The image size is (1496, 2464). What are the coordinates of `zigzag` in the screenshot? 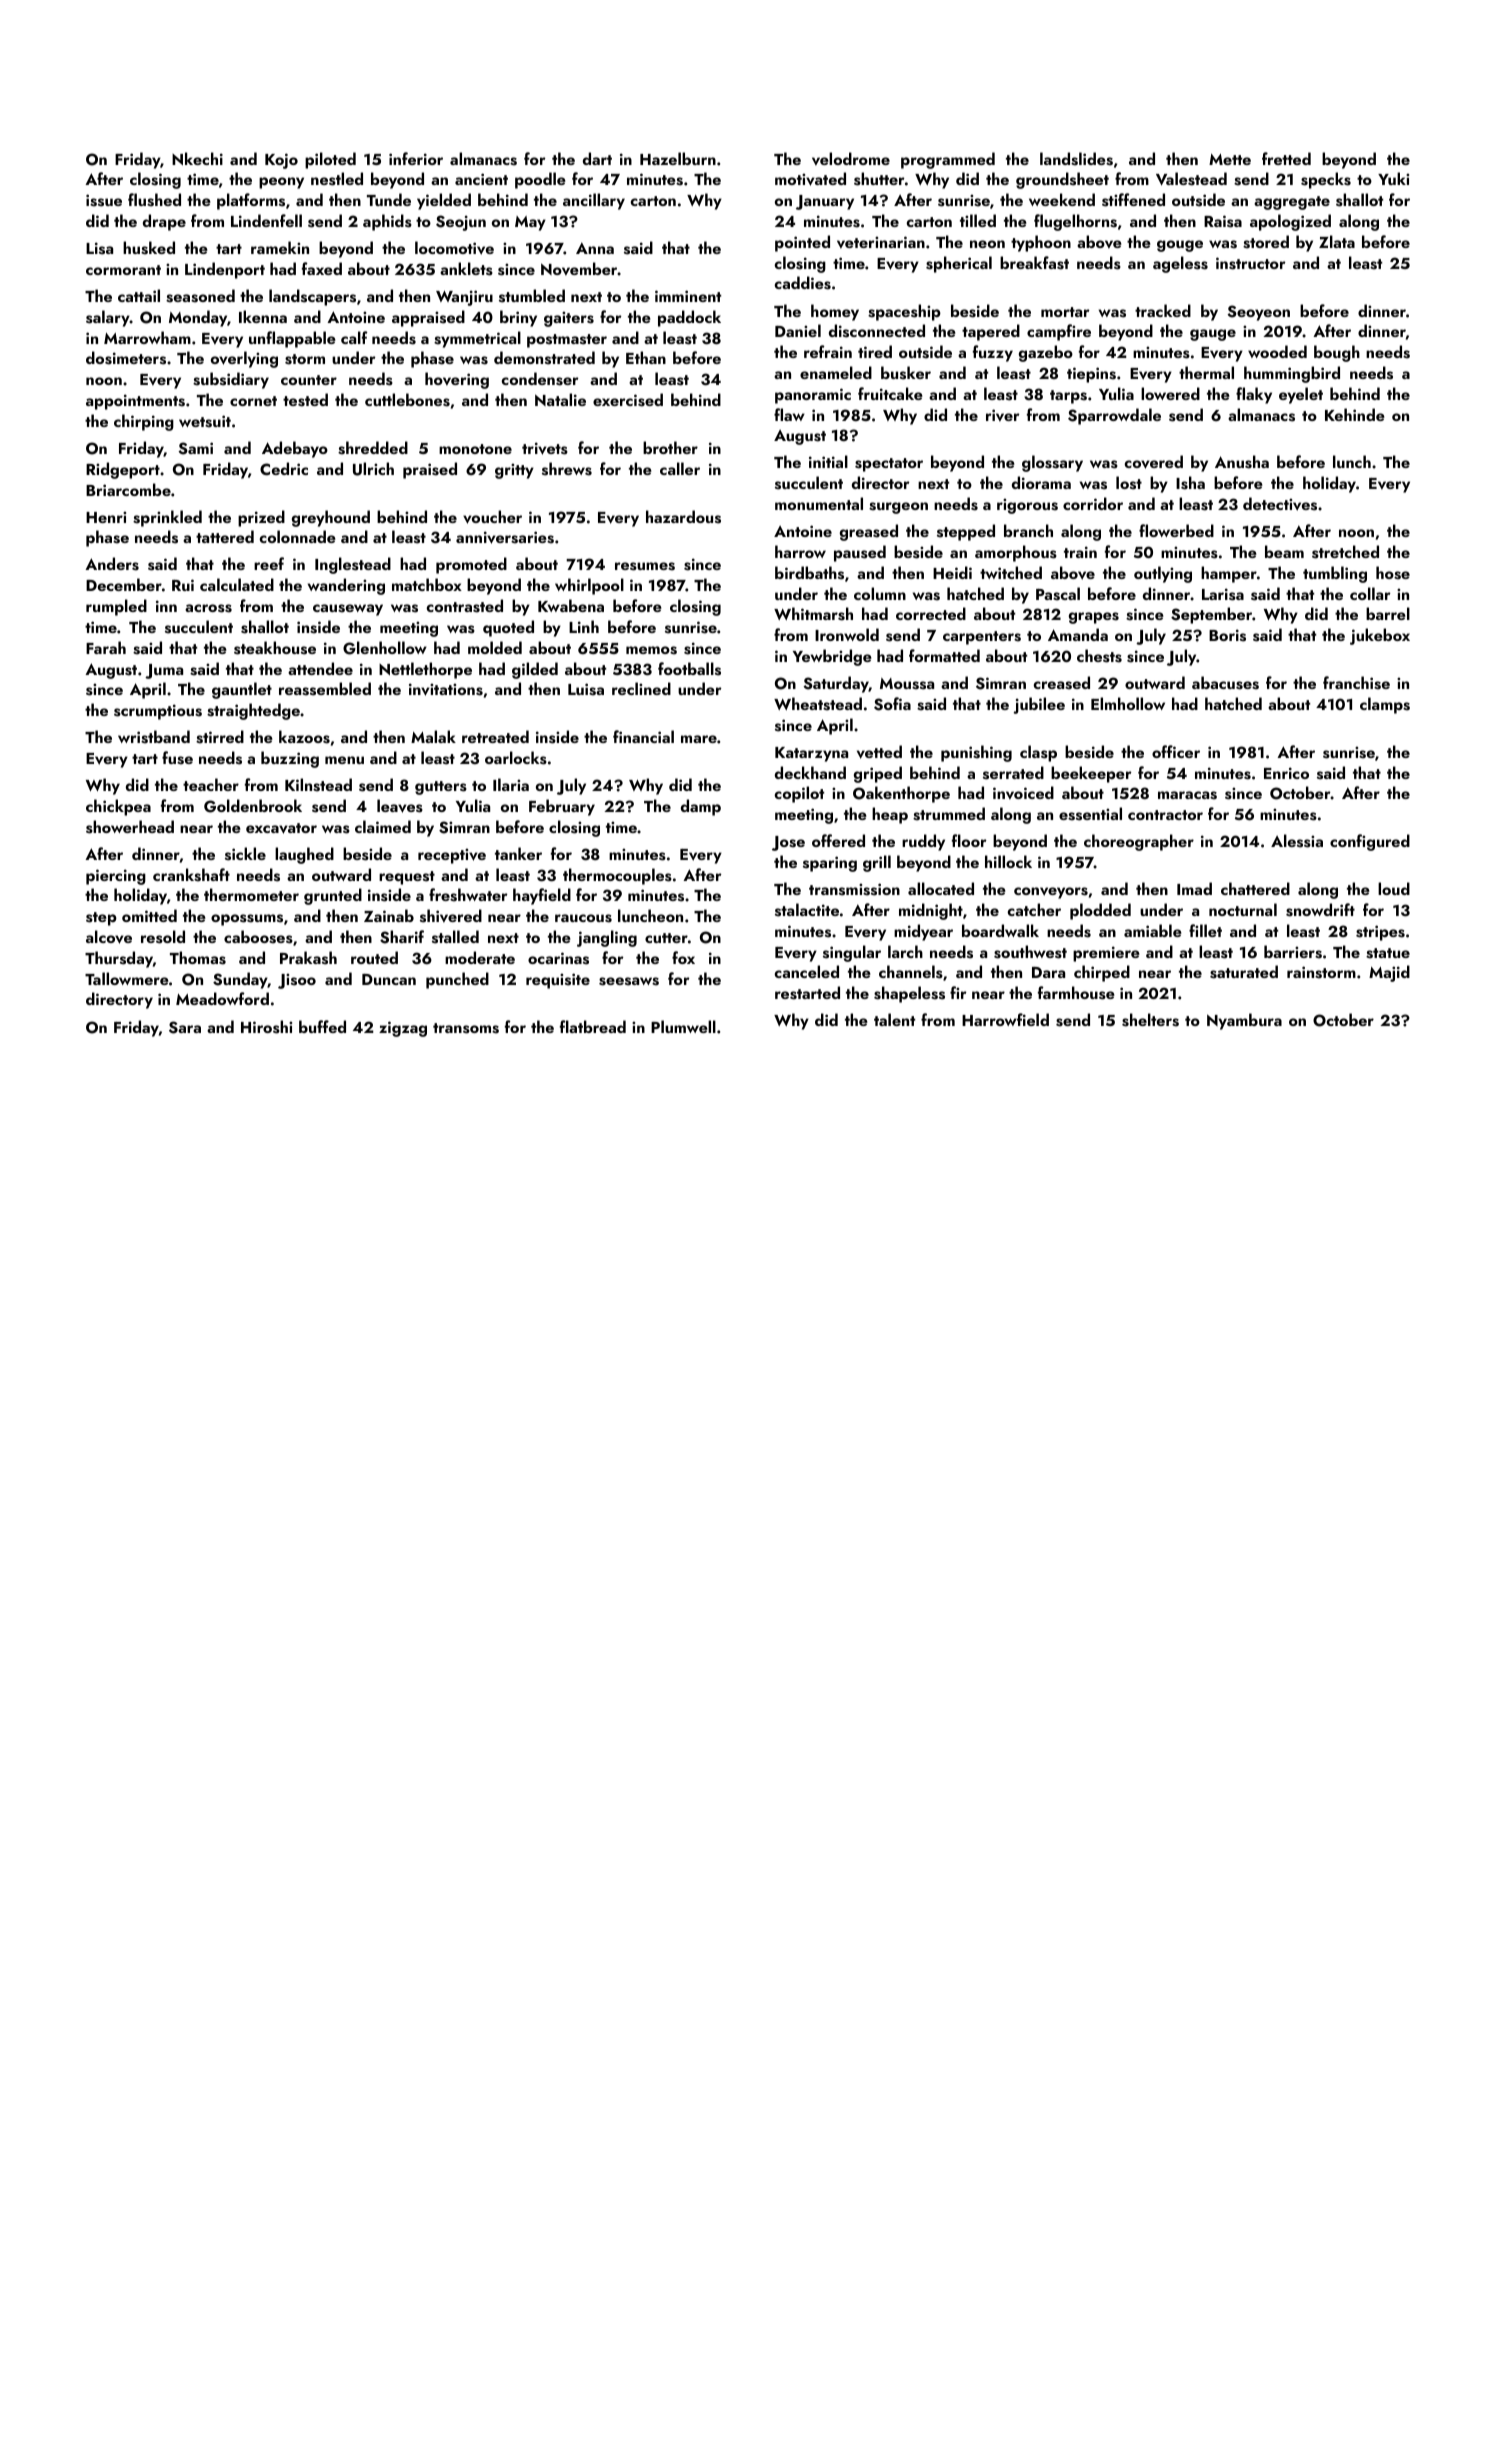 It's located at (403, 1029).
